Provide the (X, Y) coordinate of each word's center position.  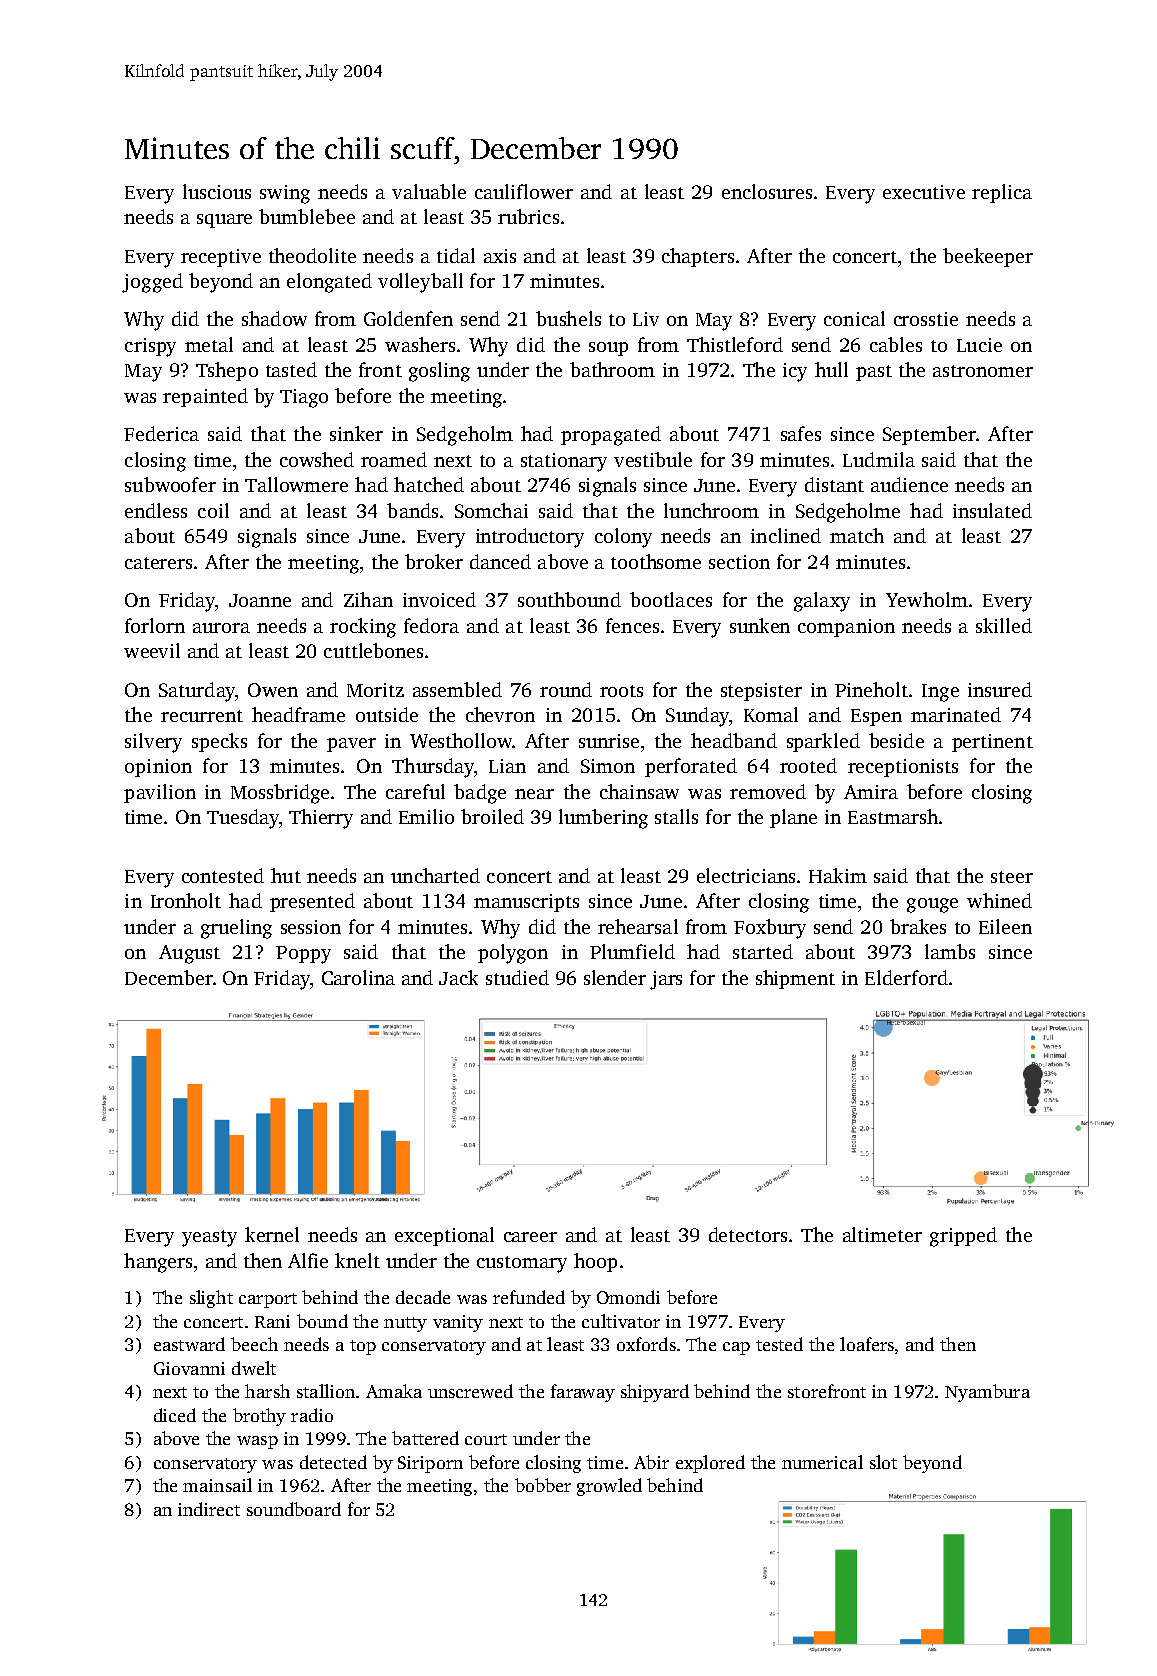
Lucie (979, 345)
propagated (611, 436)
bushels (568, 318)
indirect (209, 1509)
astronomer (983, 371)
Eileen (1005, 926)
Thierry (321, 819)
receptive (221, 258)
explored (710, 1464)
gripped (963, 1237)
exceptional (444, 1236)
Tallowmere (296, 484)
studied (517, 977)
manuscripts (526, 903)
